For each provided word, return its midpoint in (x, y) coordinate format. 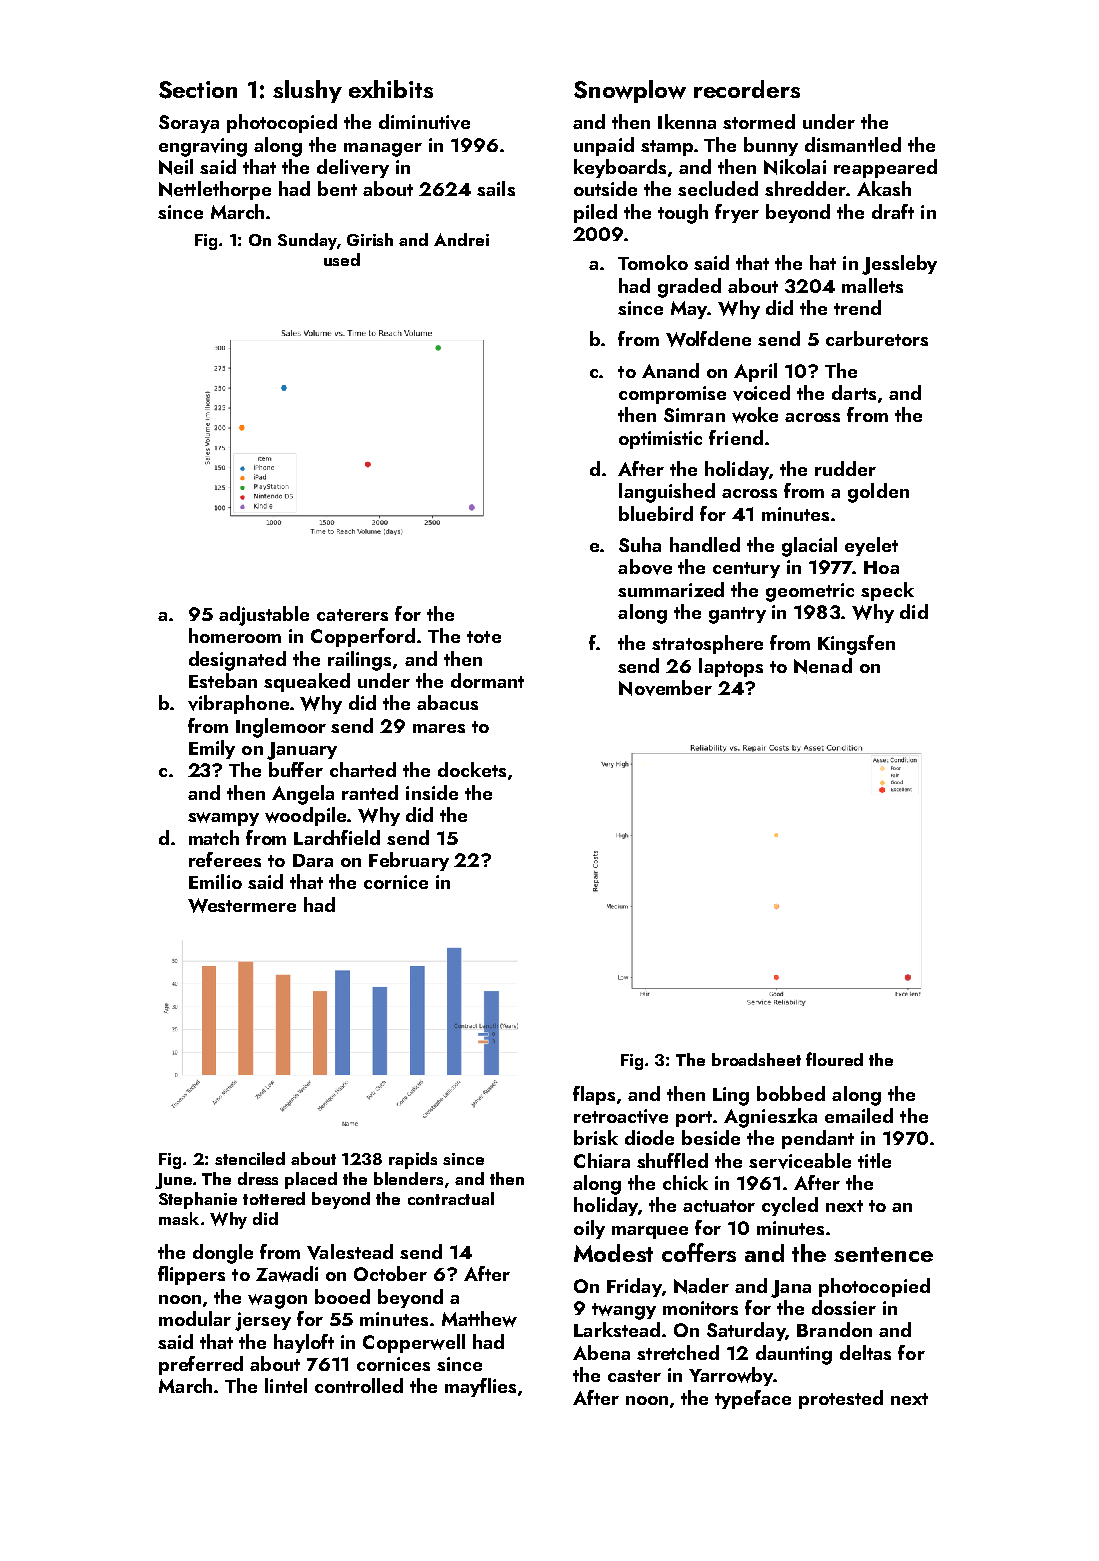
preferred (201, 1365)
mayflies (480, 1387)
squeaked (307, 682)
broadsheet (756, 1059)
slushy (307, 91)
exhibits (391, 89)
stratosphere (707, 644)
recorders (747, 89)
